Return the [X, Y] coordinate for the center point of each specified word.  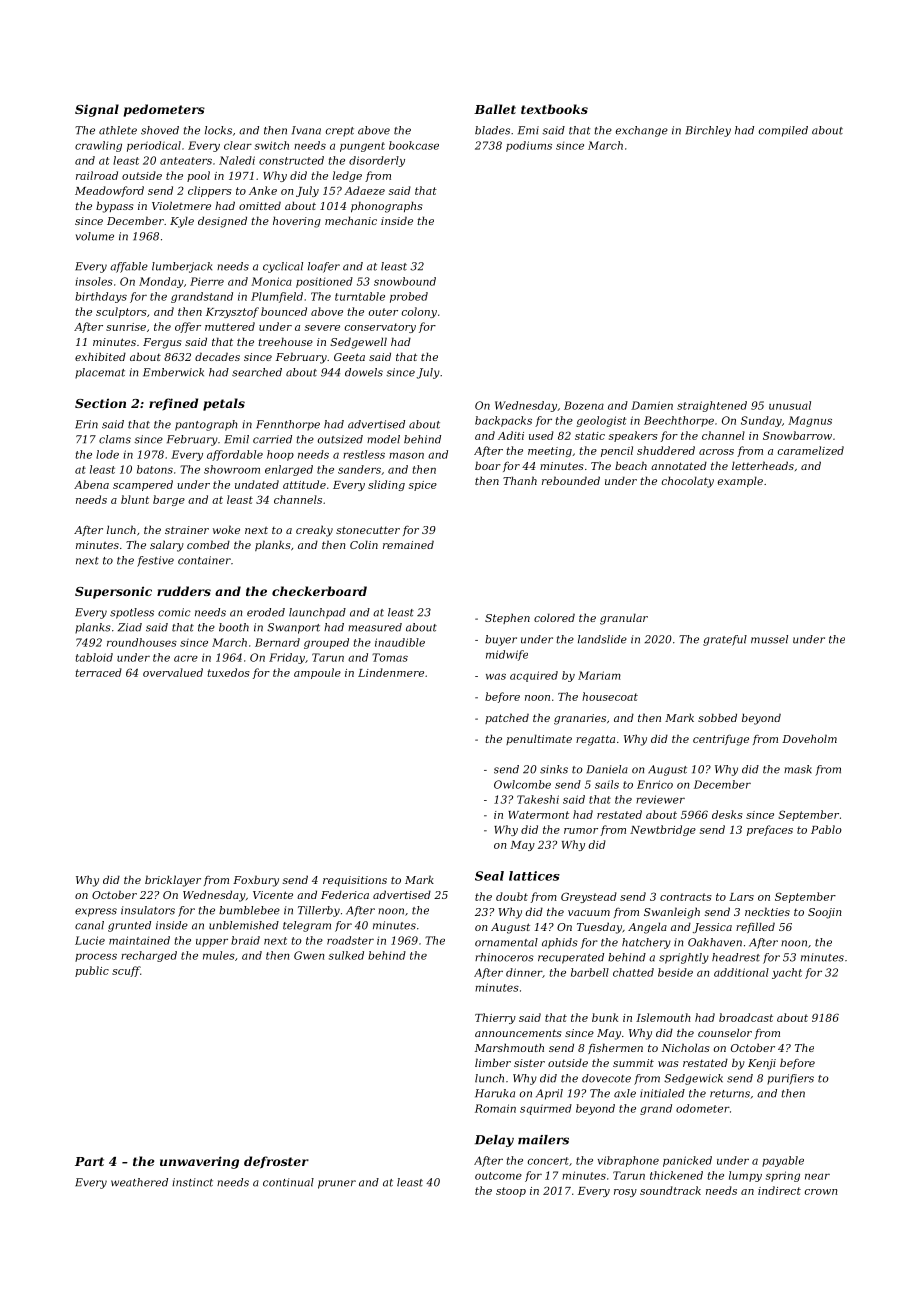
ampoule [317, 673]
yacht [787, 973]
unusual [790, 405]
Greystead [589, 897]
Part [89, 1161]
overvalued [173, 672]
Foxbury [256, 881]
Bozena [584, 405]
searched [257, 372]
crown [821, 1192]
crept [340, 132]
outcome [498, 1176]
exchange [642, 131]
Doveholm [809, 738]
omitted [260, 205]
